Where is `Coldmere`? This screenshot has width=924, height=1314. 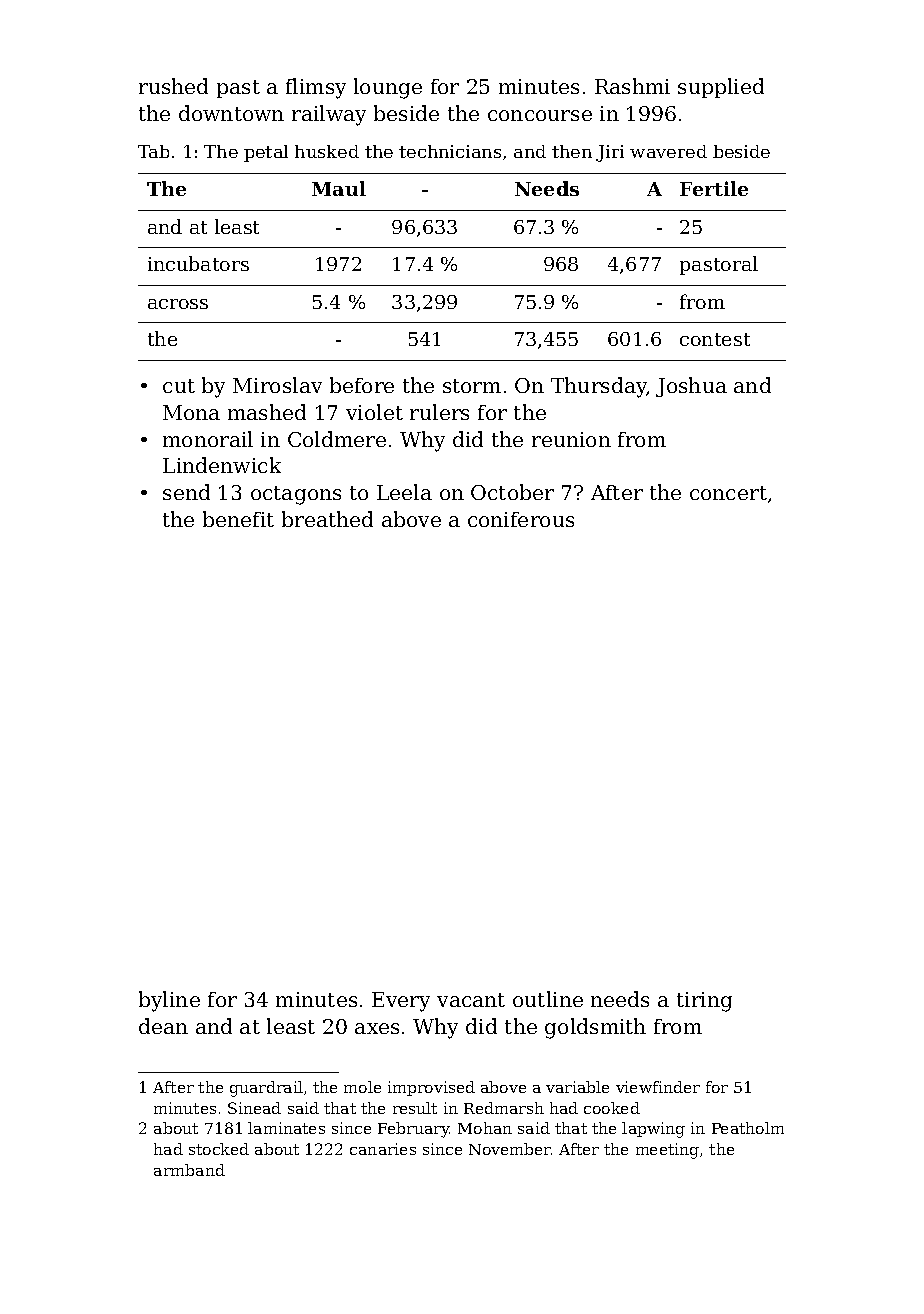
Coldmere is located at coordinates (337, 439).
